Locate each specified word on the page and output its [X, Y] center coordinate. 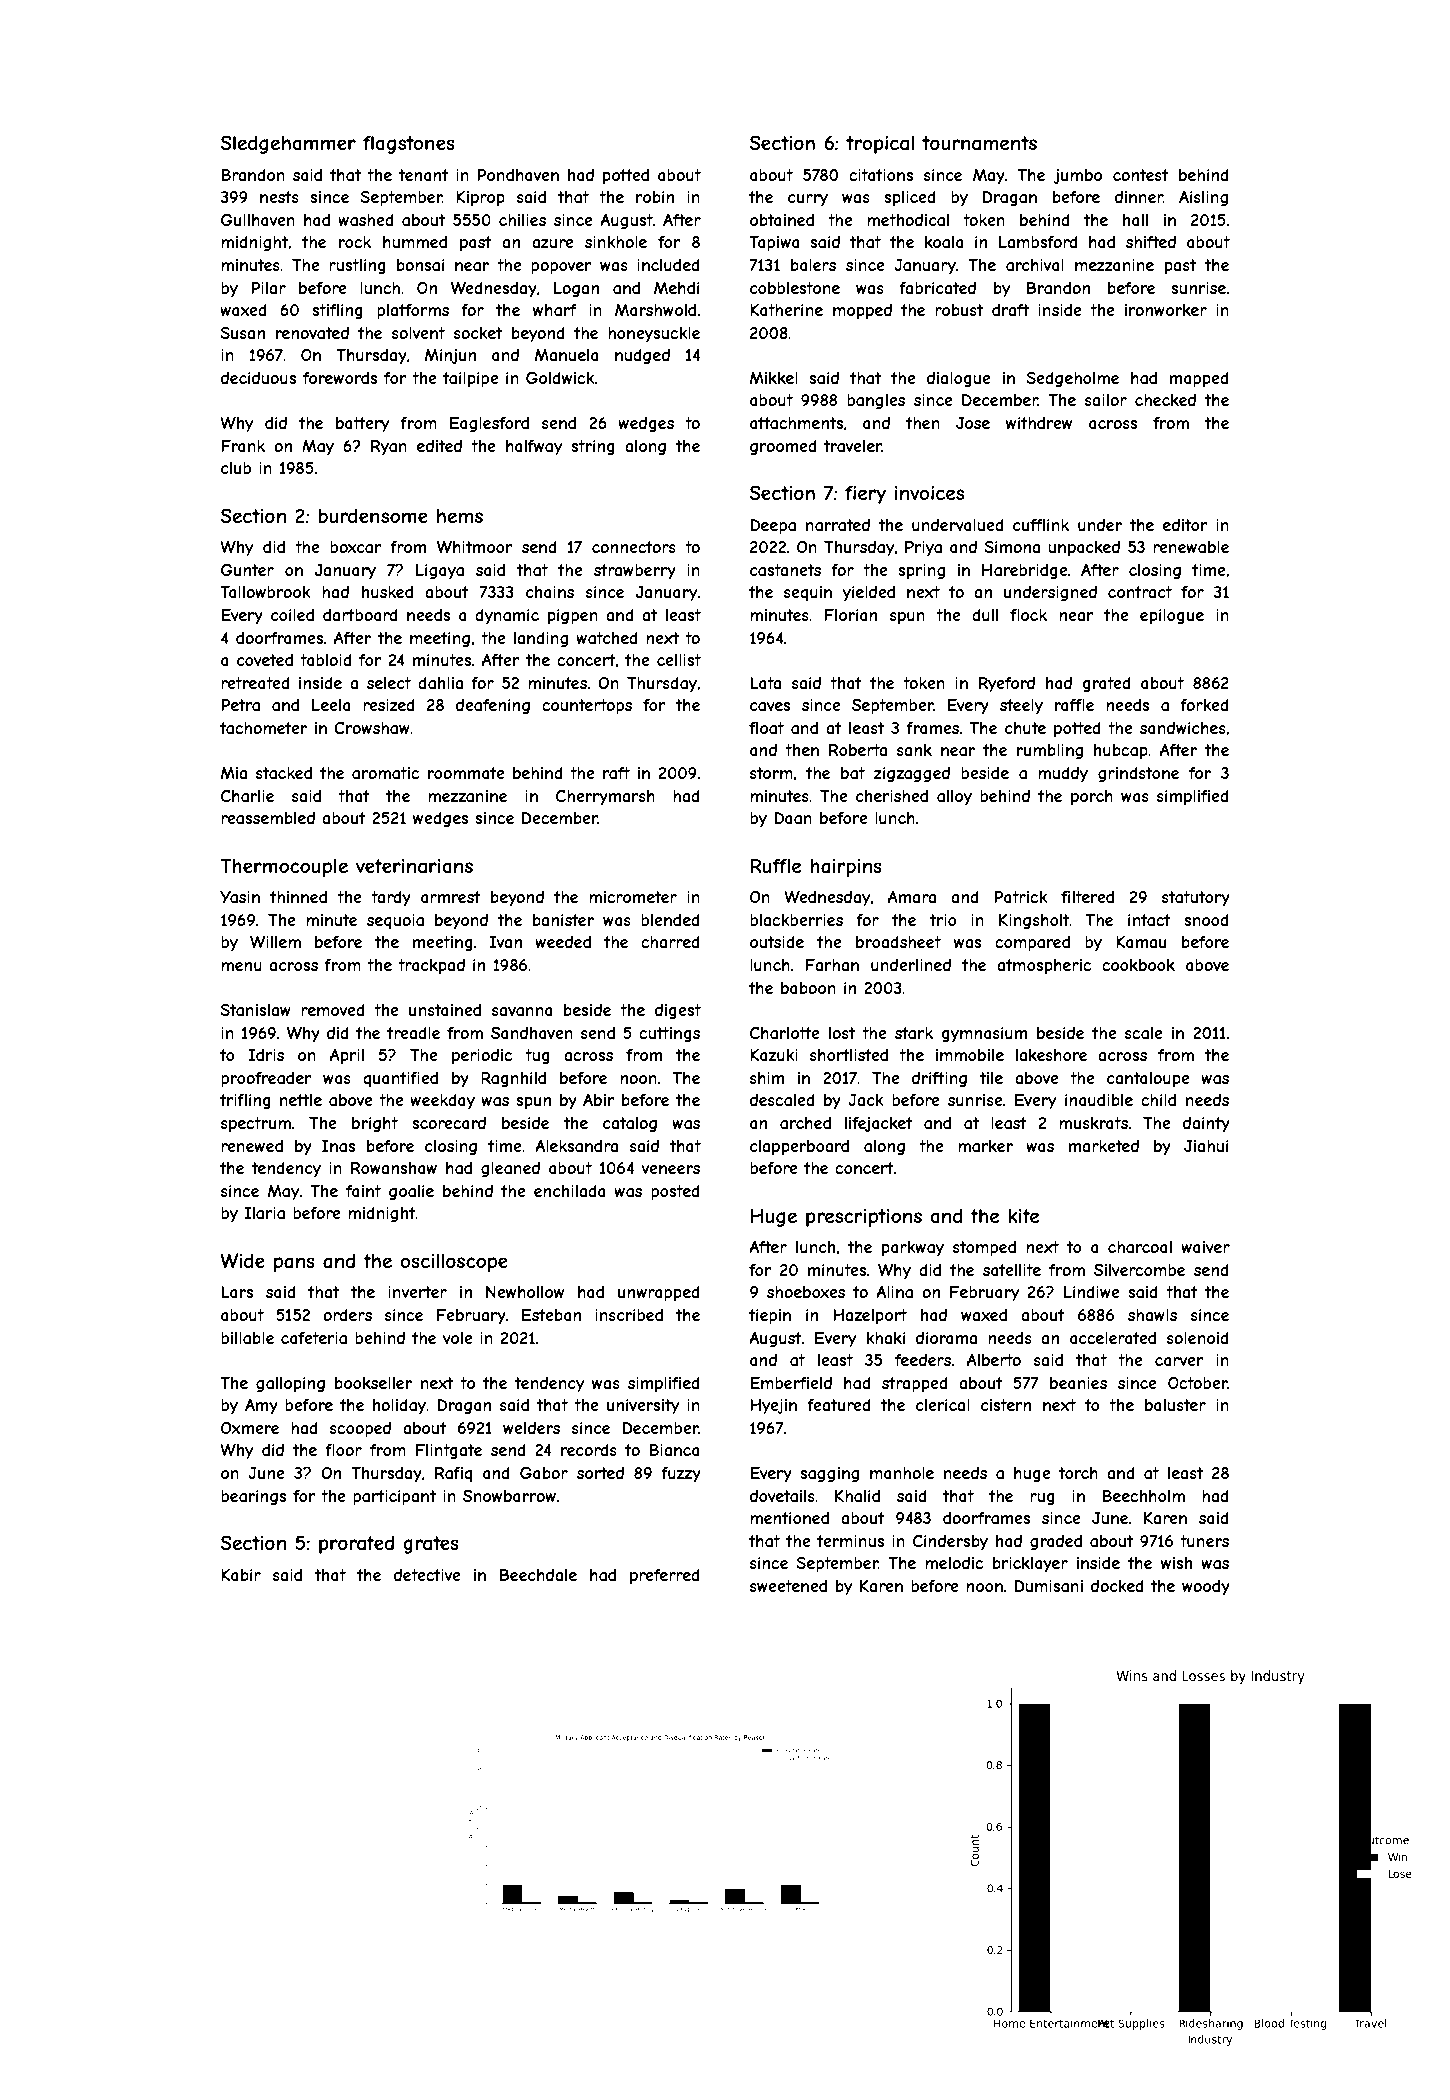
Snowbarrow [509, 1496]
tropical [880, 145]
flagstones [409, 145]
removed [333, 1010]
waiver [1205, 1247]
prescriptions [864, 1218]
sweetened [788, 1586]
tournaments [979, 143]
